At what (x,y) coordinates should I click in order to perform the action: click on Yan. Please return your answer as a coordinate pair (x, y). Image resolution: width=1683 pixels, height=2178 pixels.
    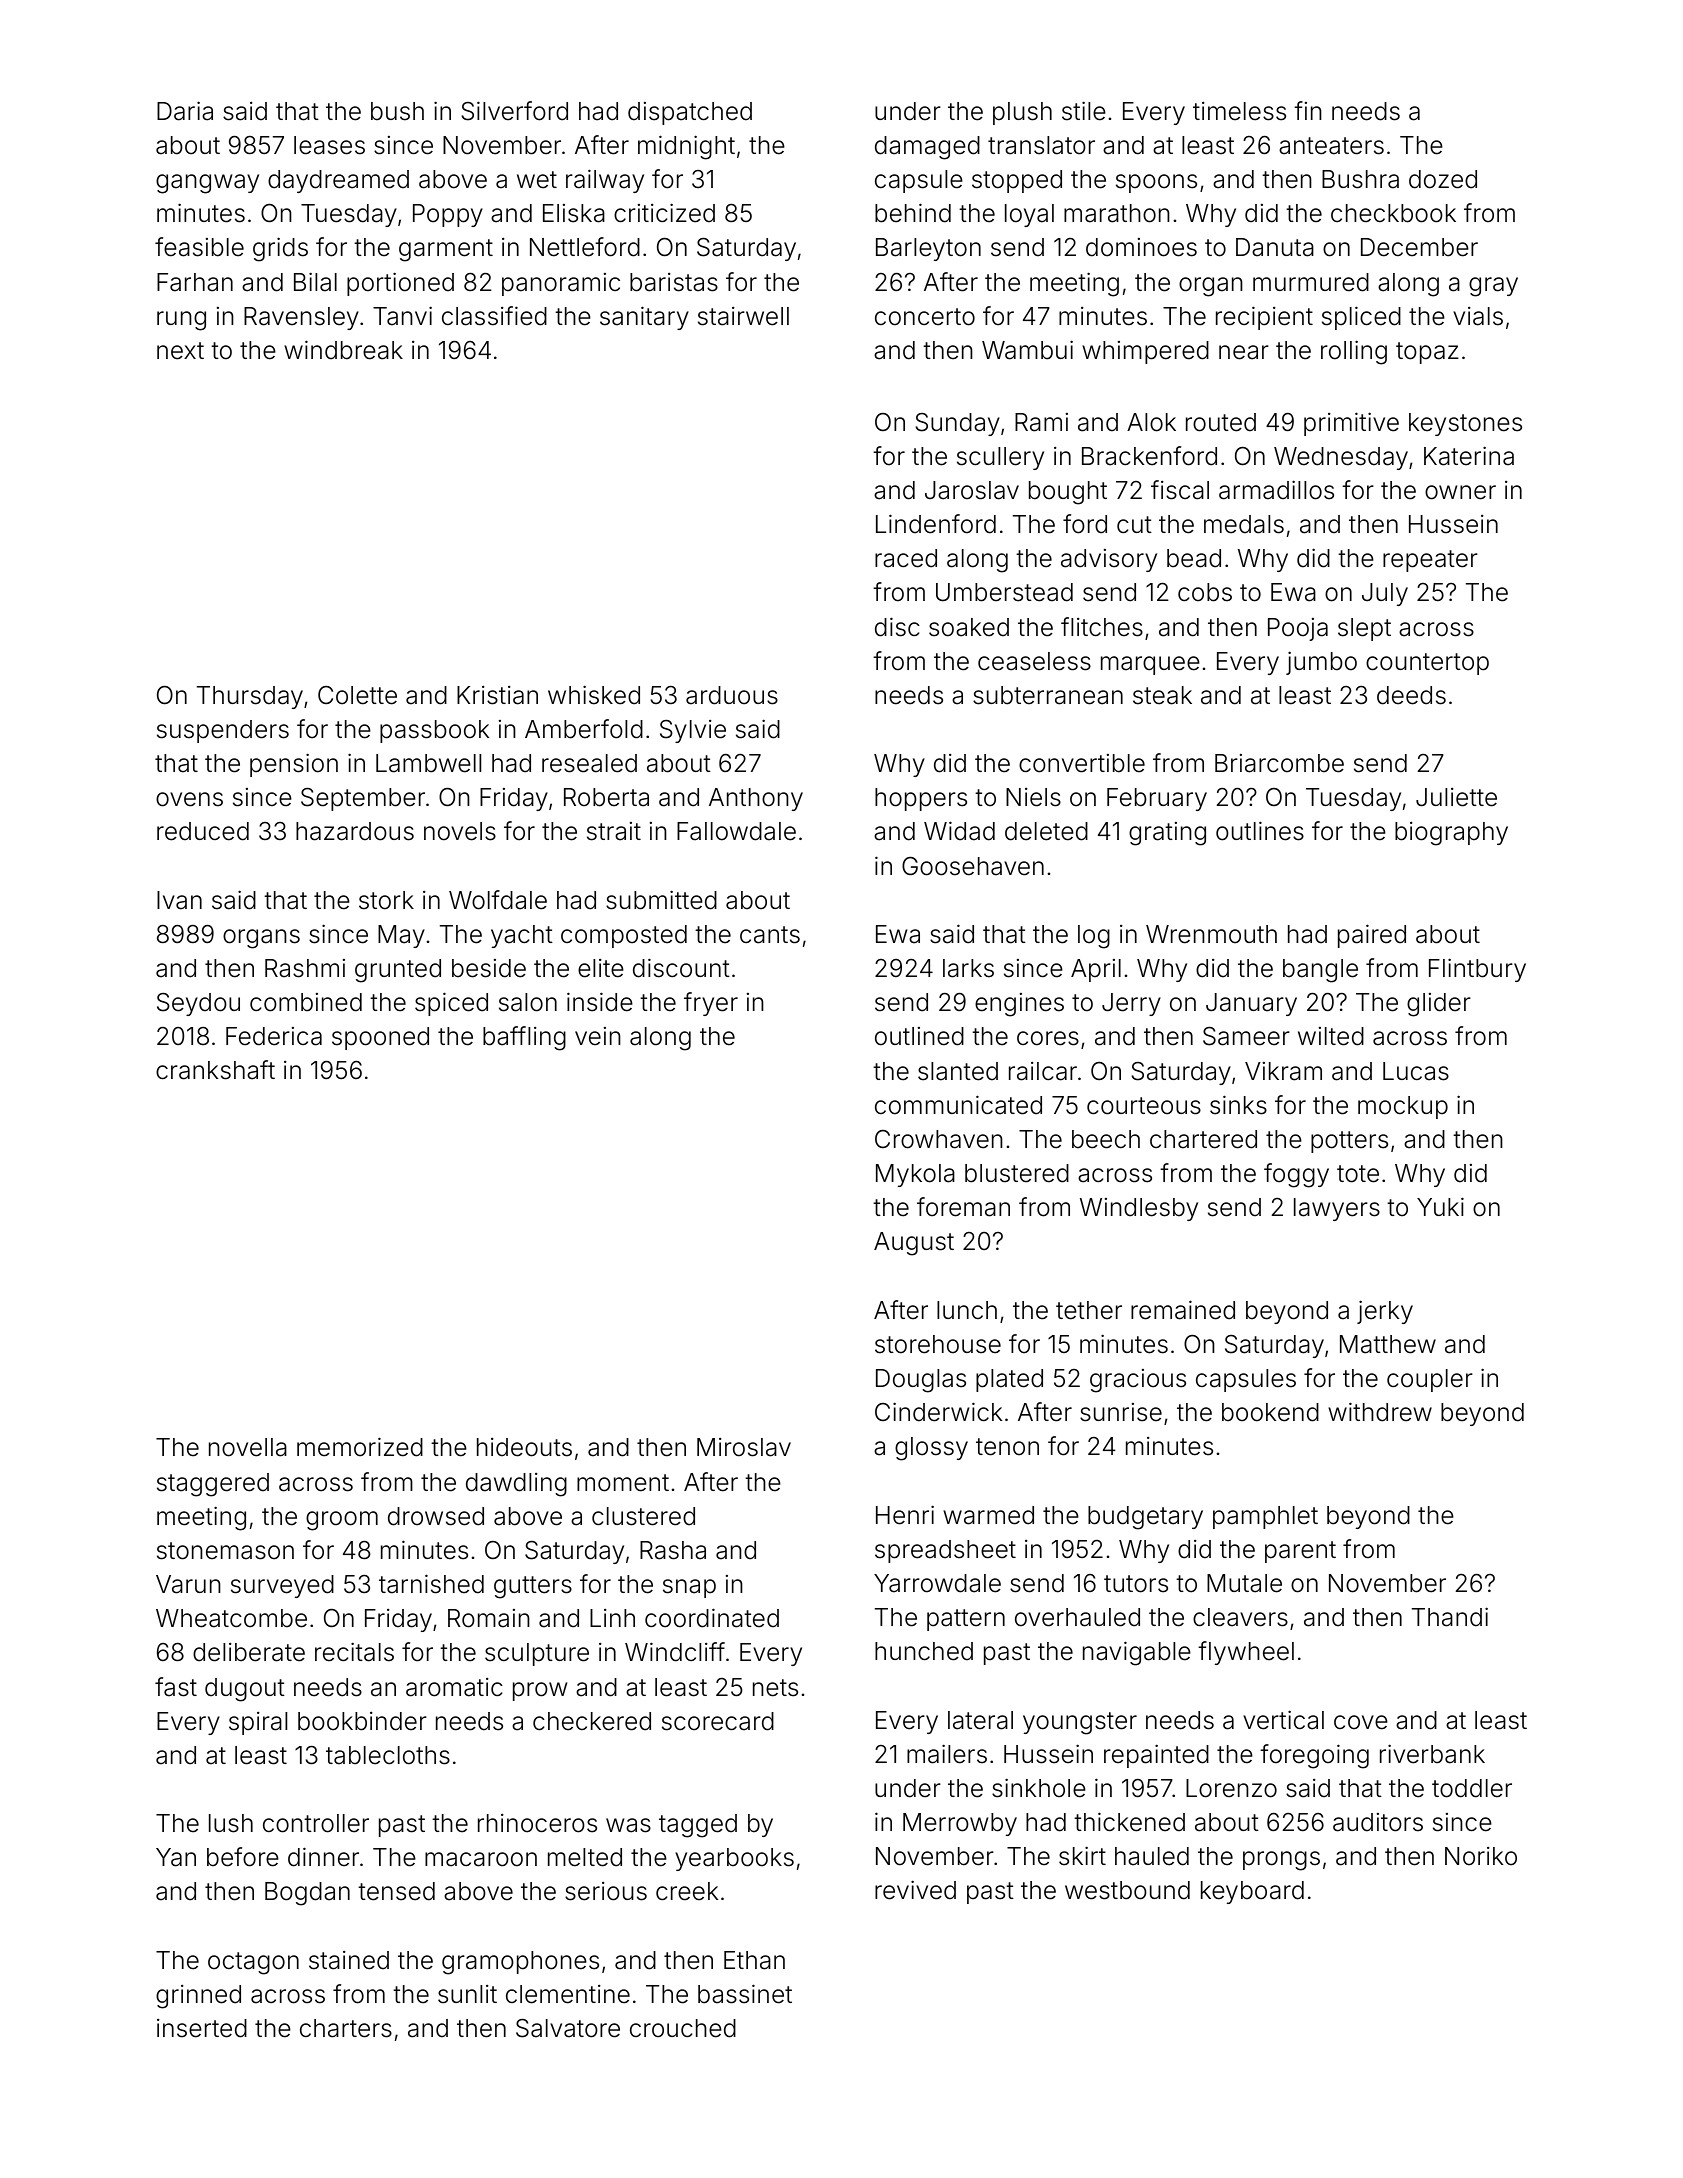
    Looking at the image, I should click on (176, 1857).
